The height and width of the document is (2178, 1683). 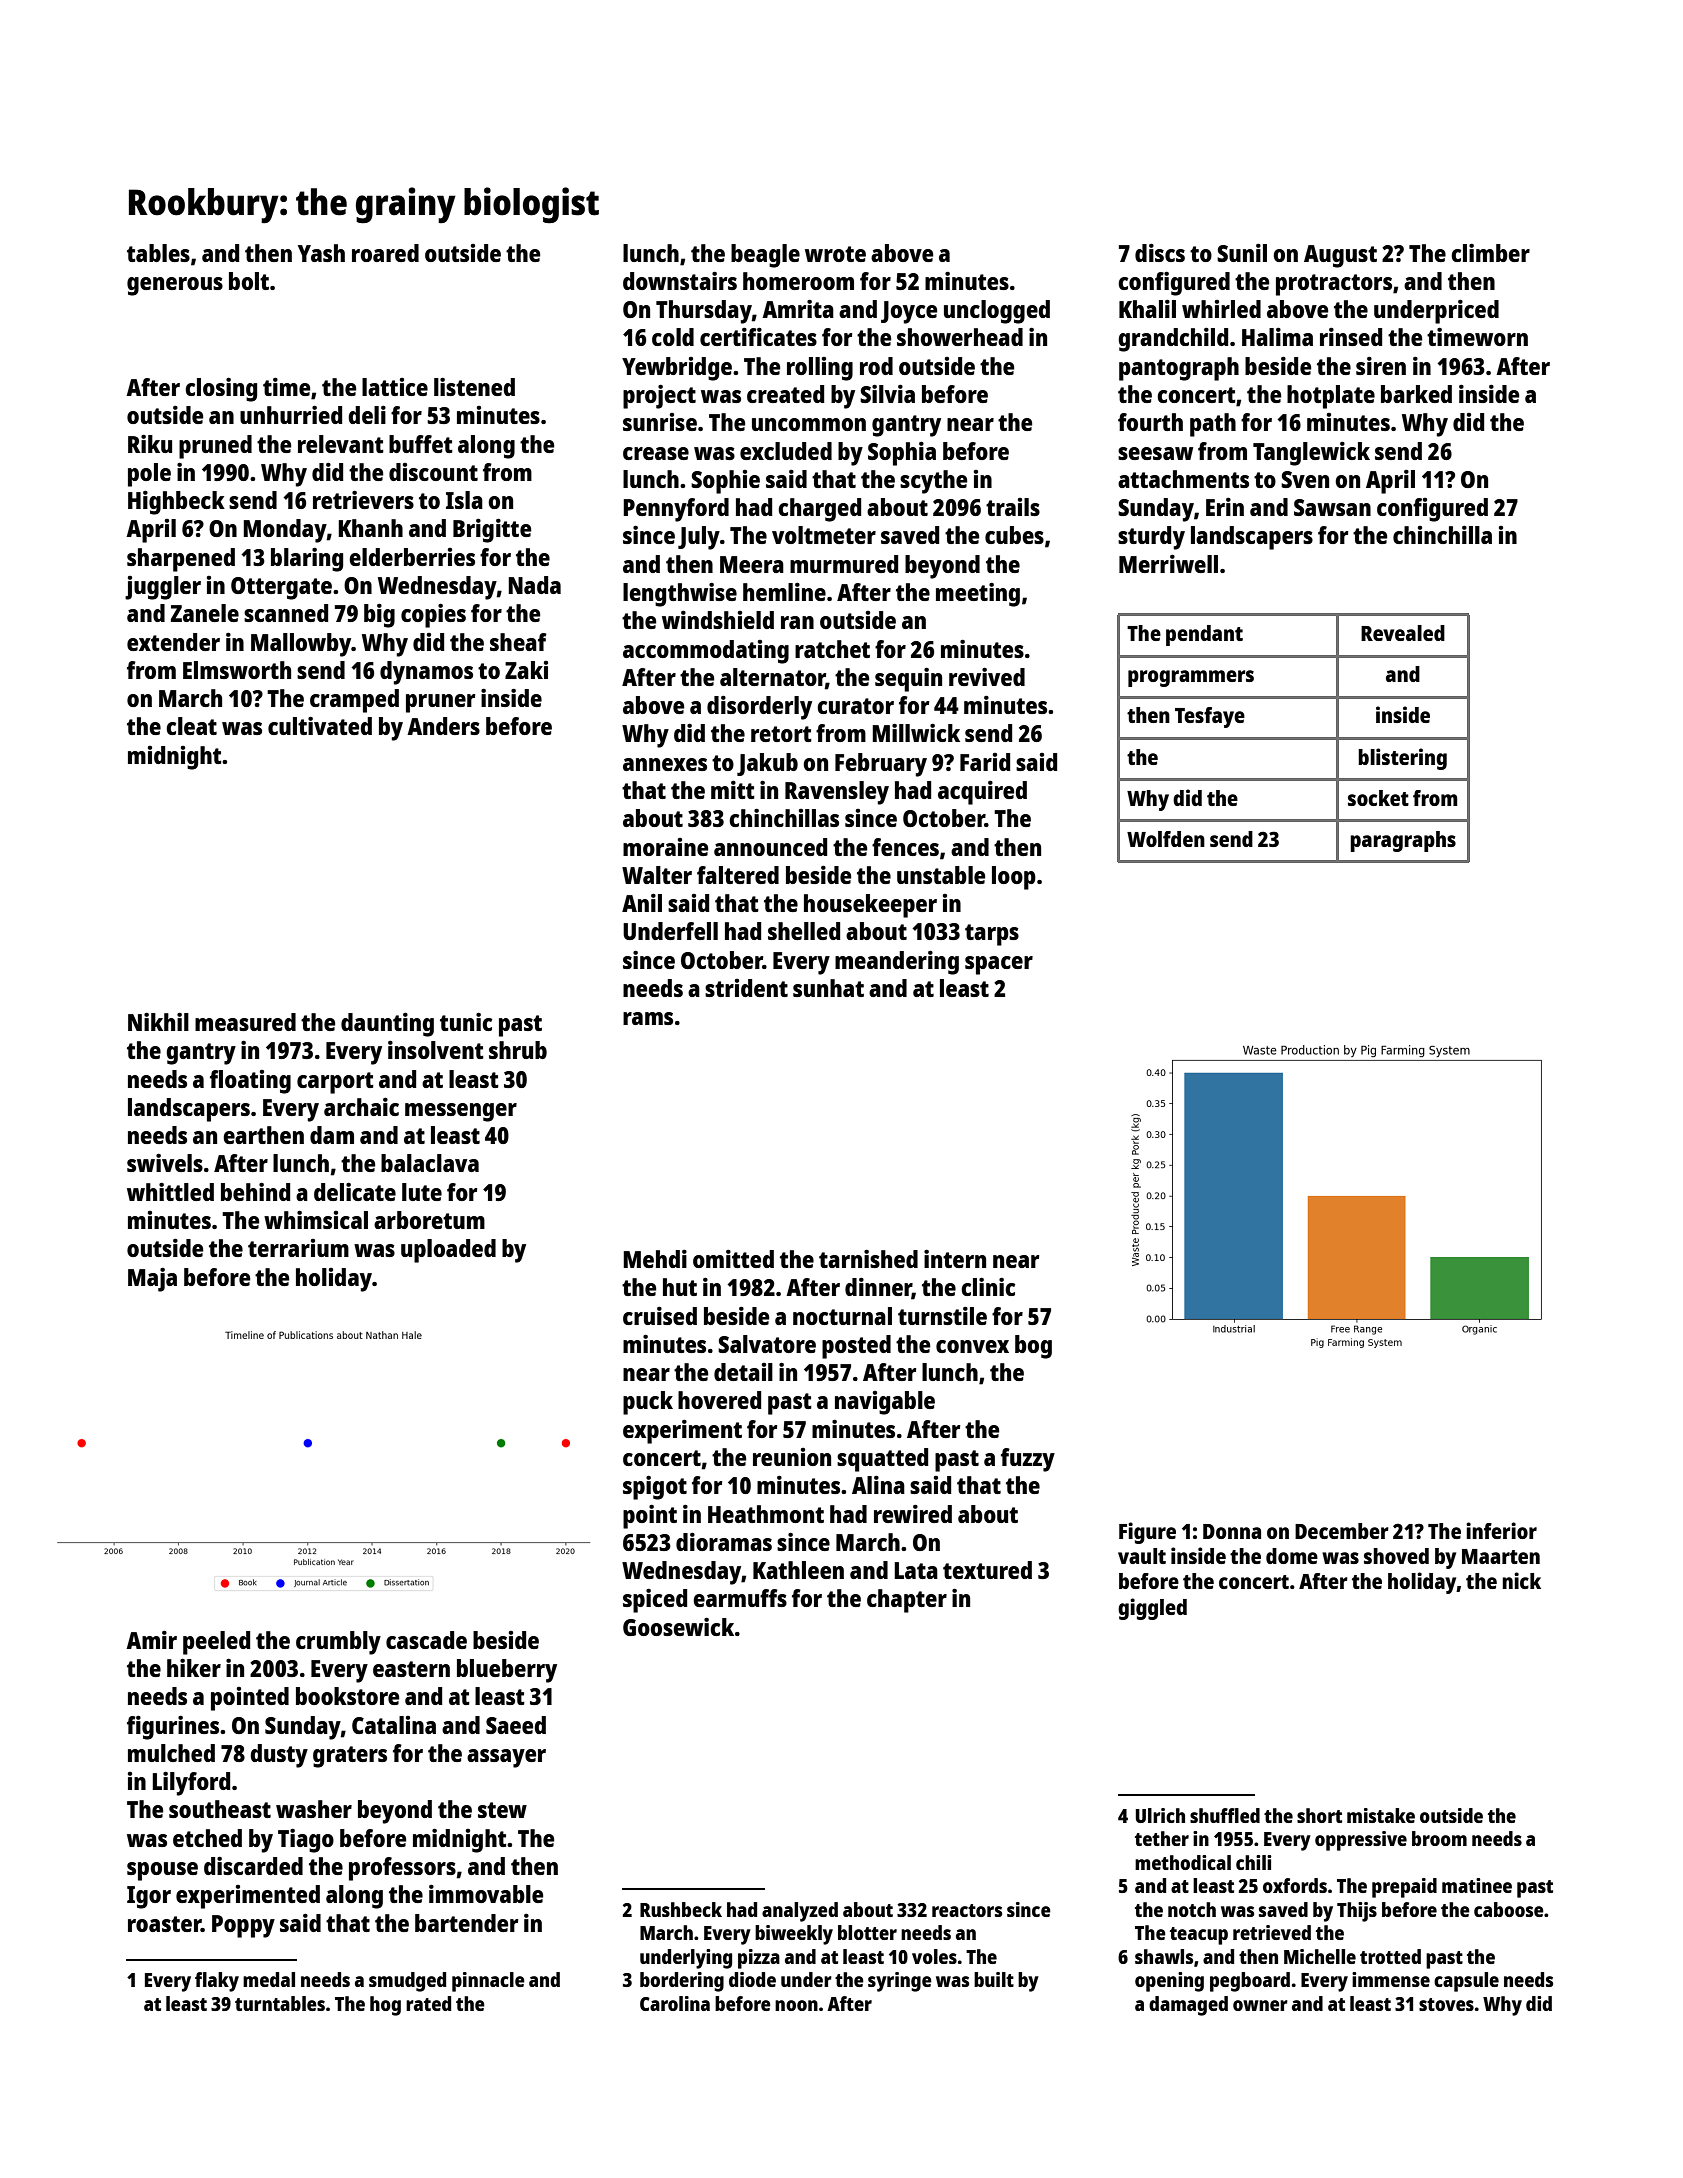 I want to click on whittled, so click(x=170, y=1191).
